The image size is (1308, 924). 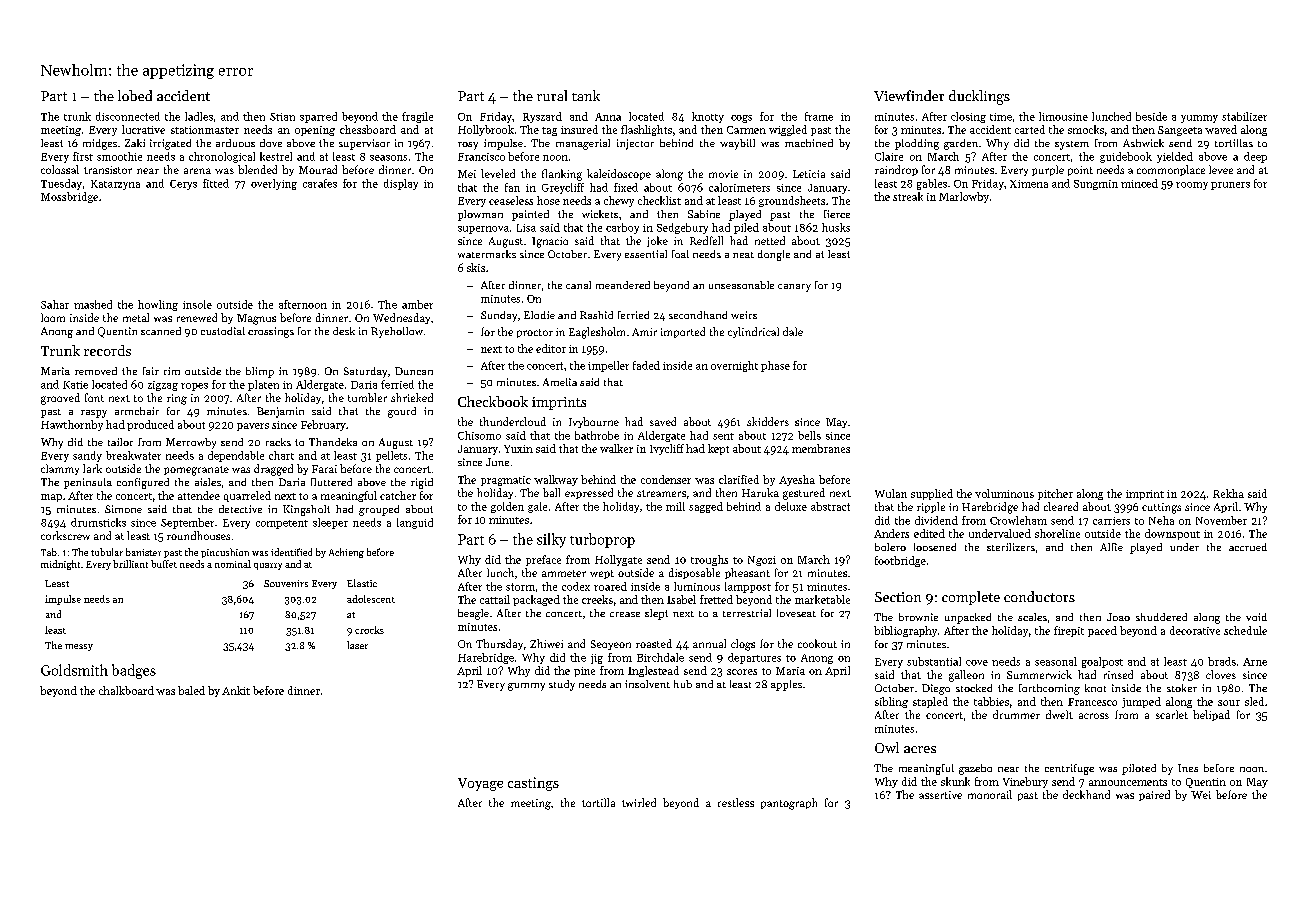 What do you see at coordinates (98, 522) in the page?
I see `drumsticks` at bounding box center [98, 522].
